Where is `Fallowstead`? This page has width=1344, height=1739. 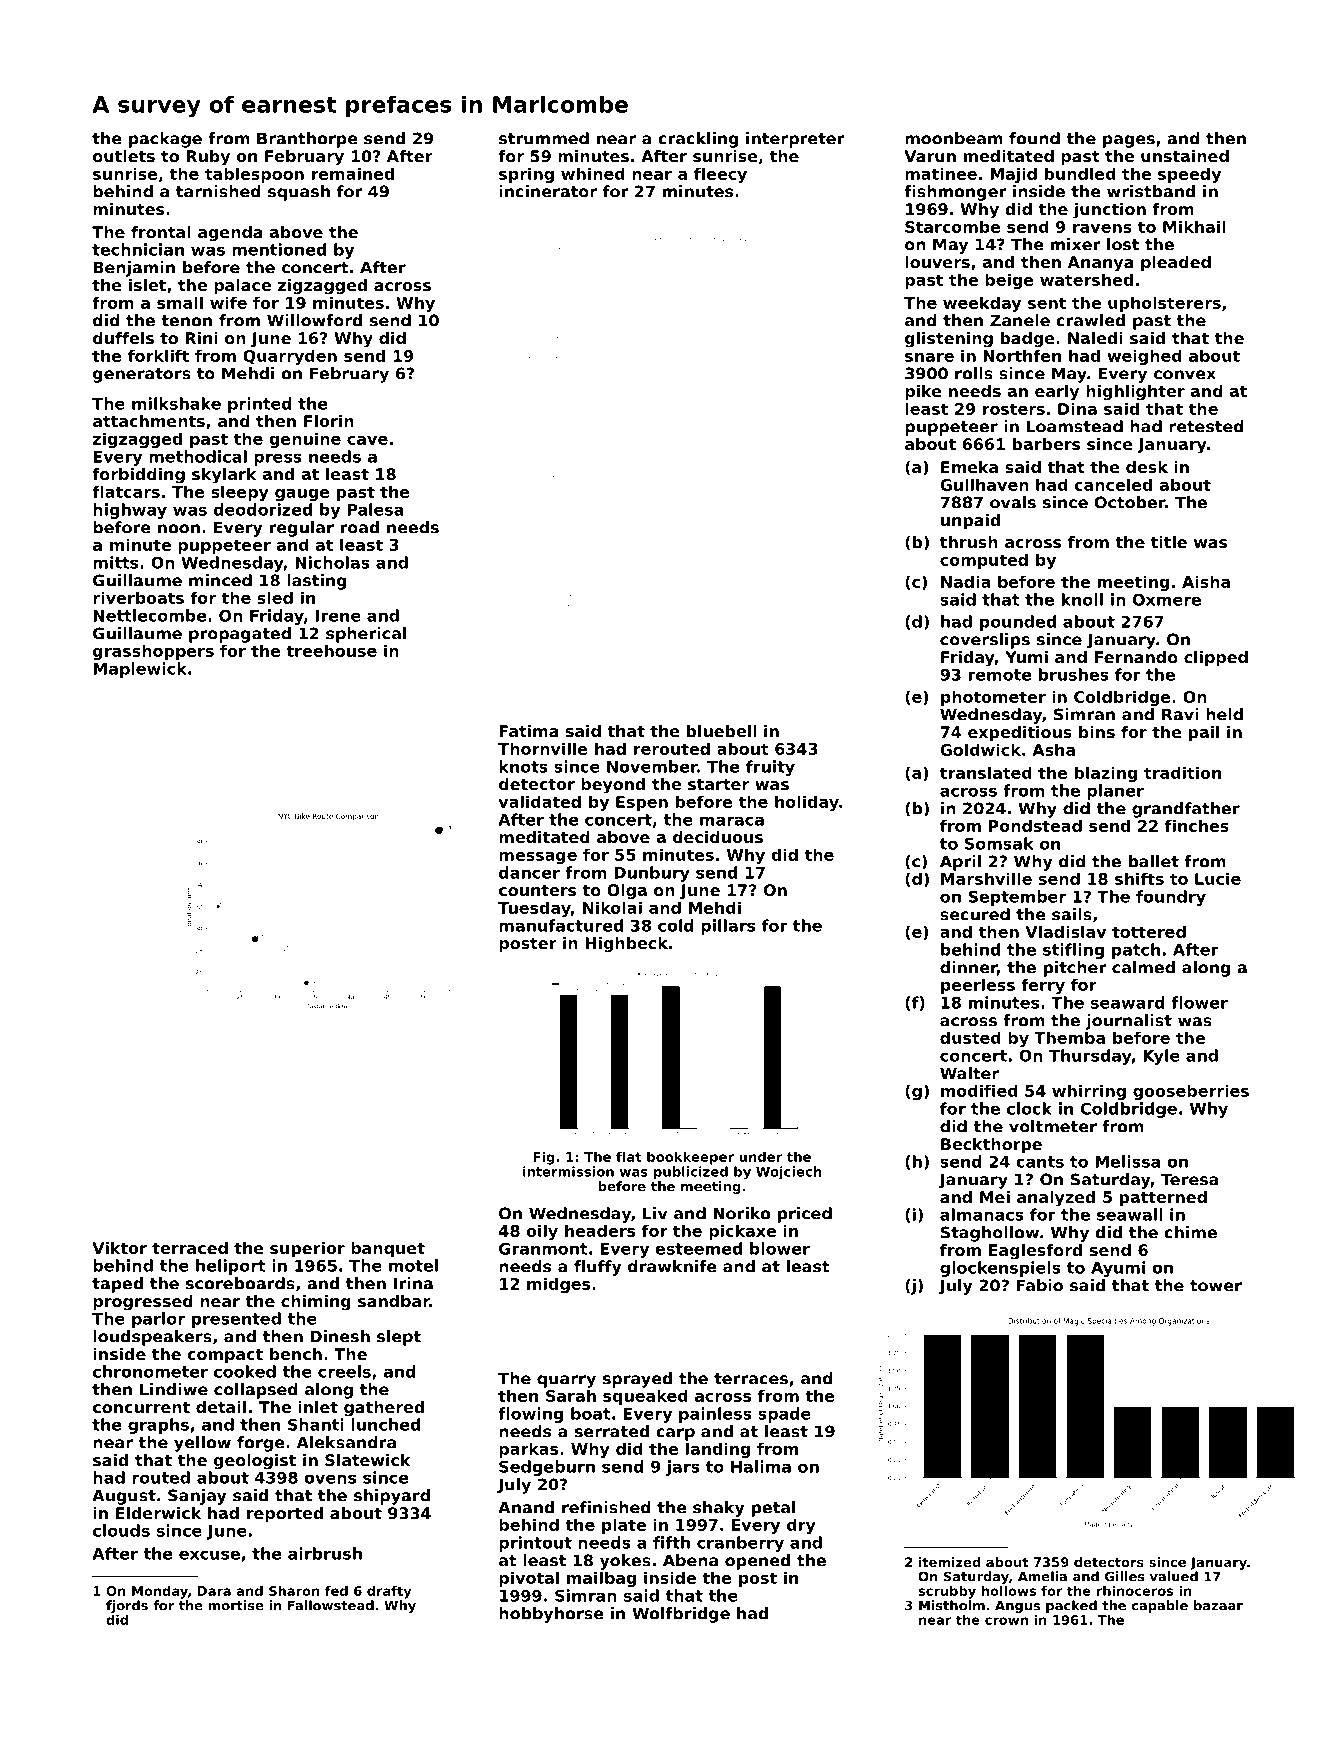
Fallowstead is located at coordinates (331, 1605).
